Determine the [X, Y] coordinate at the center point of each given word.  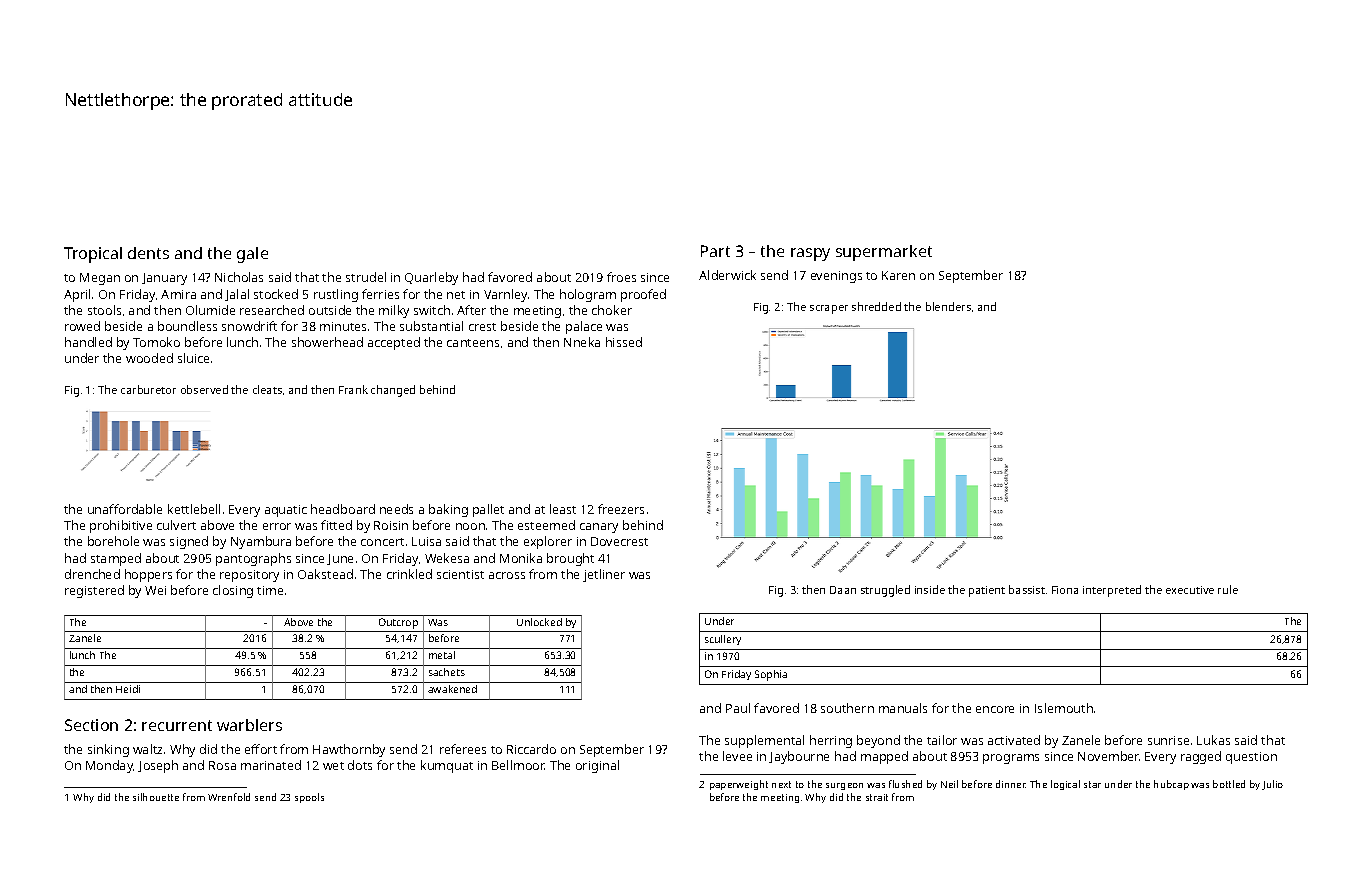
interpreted [1112, 591]
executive [1190, 590]
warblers [249, 725]
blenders [948, 306]
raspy [810, 254]
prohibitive [121, 526]
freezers [621, 509]
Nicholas [239, 277]
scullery [723, 640]
